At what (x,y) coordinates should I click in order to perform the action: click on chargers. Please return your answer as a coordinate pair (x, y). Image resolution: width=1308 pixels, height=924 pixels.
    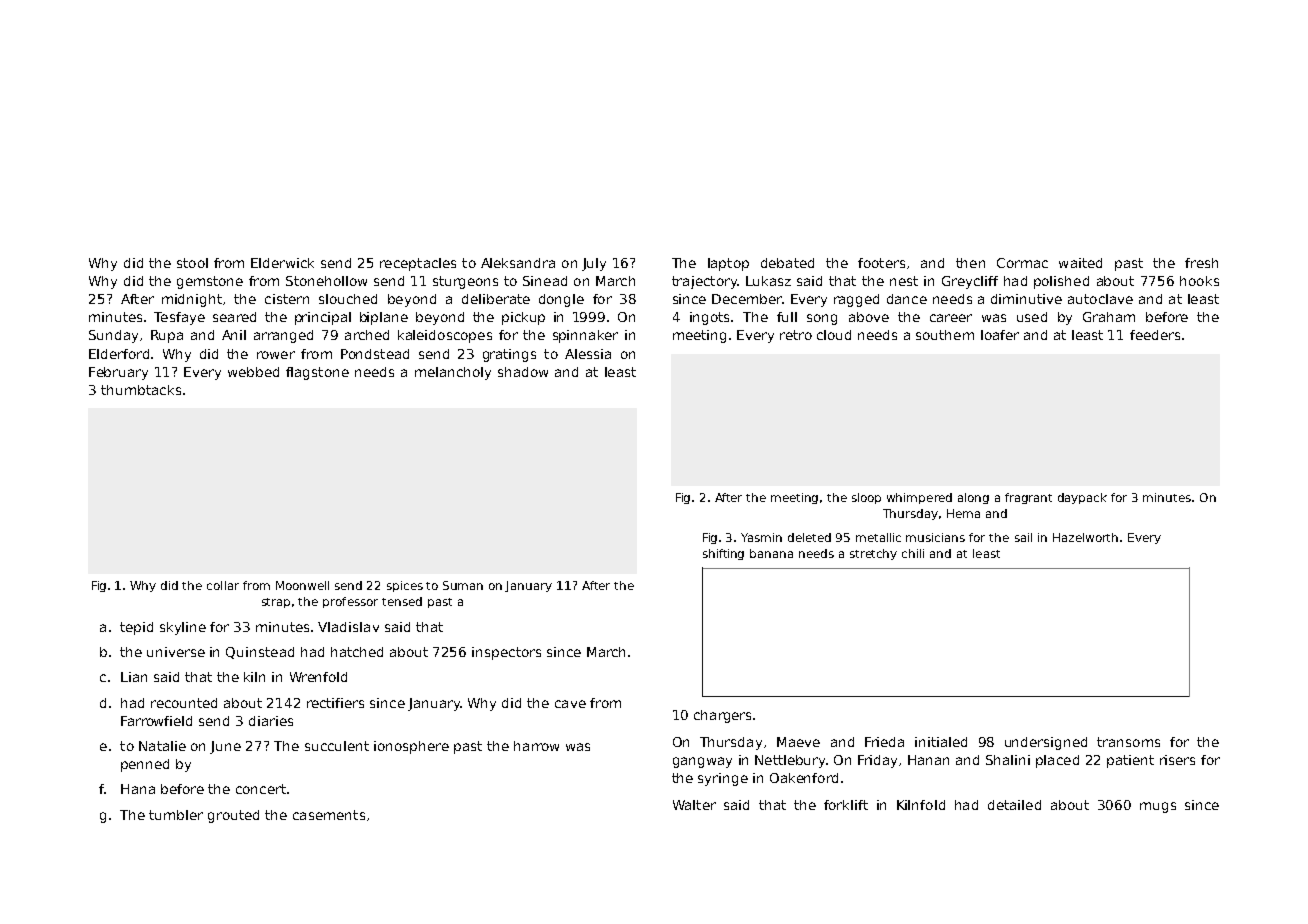
    Looking at the image, I should click on (722, 716).
